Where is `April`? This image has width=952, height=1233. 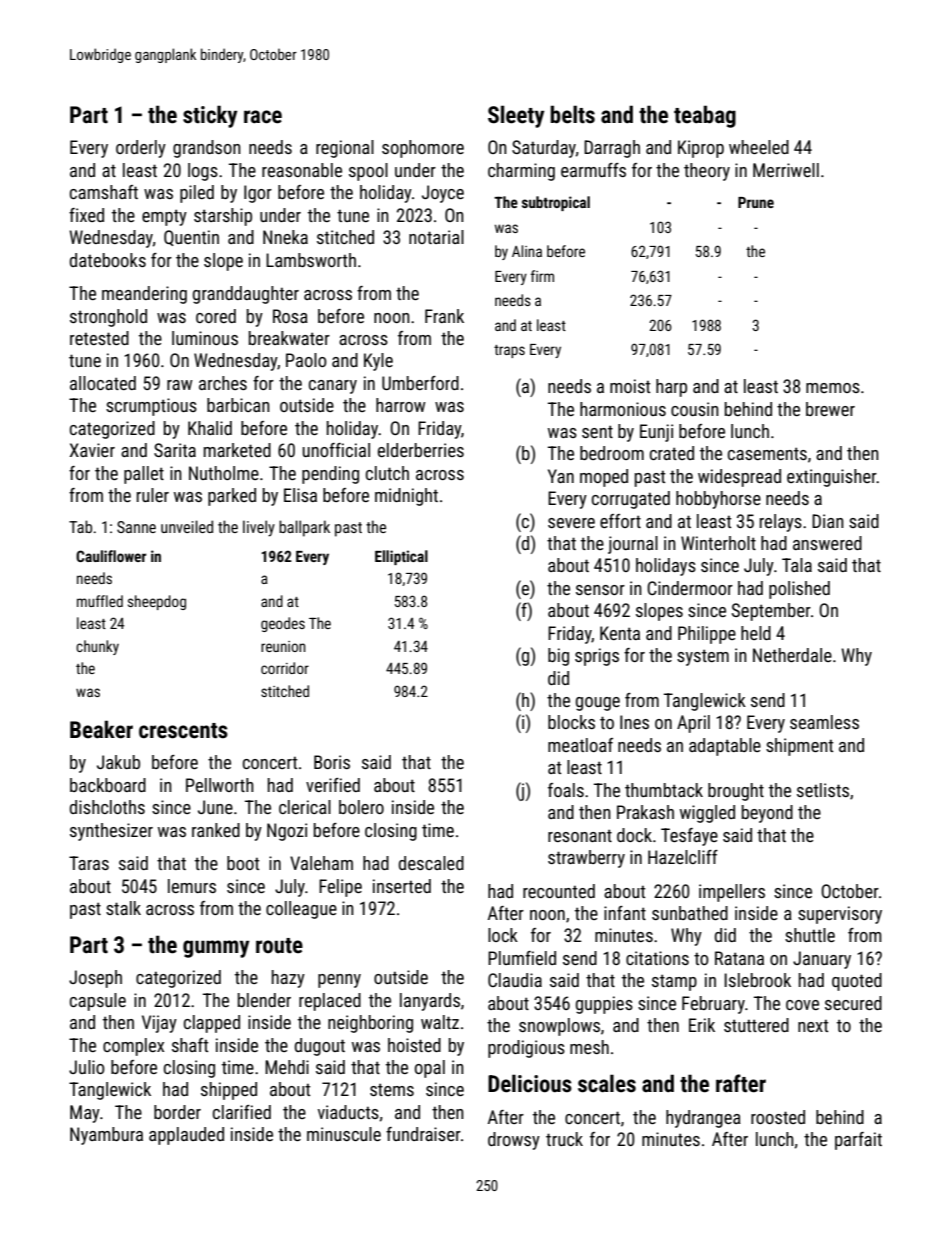
April is located at coordinates (693, 724).
